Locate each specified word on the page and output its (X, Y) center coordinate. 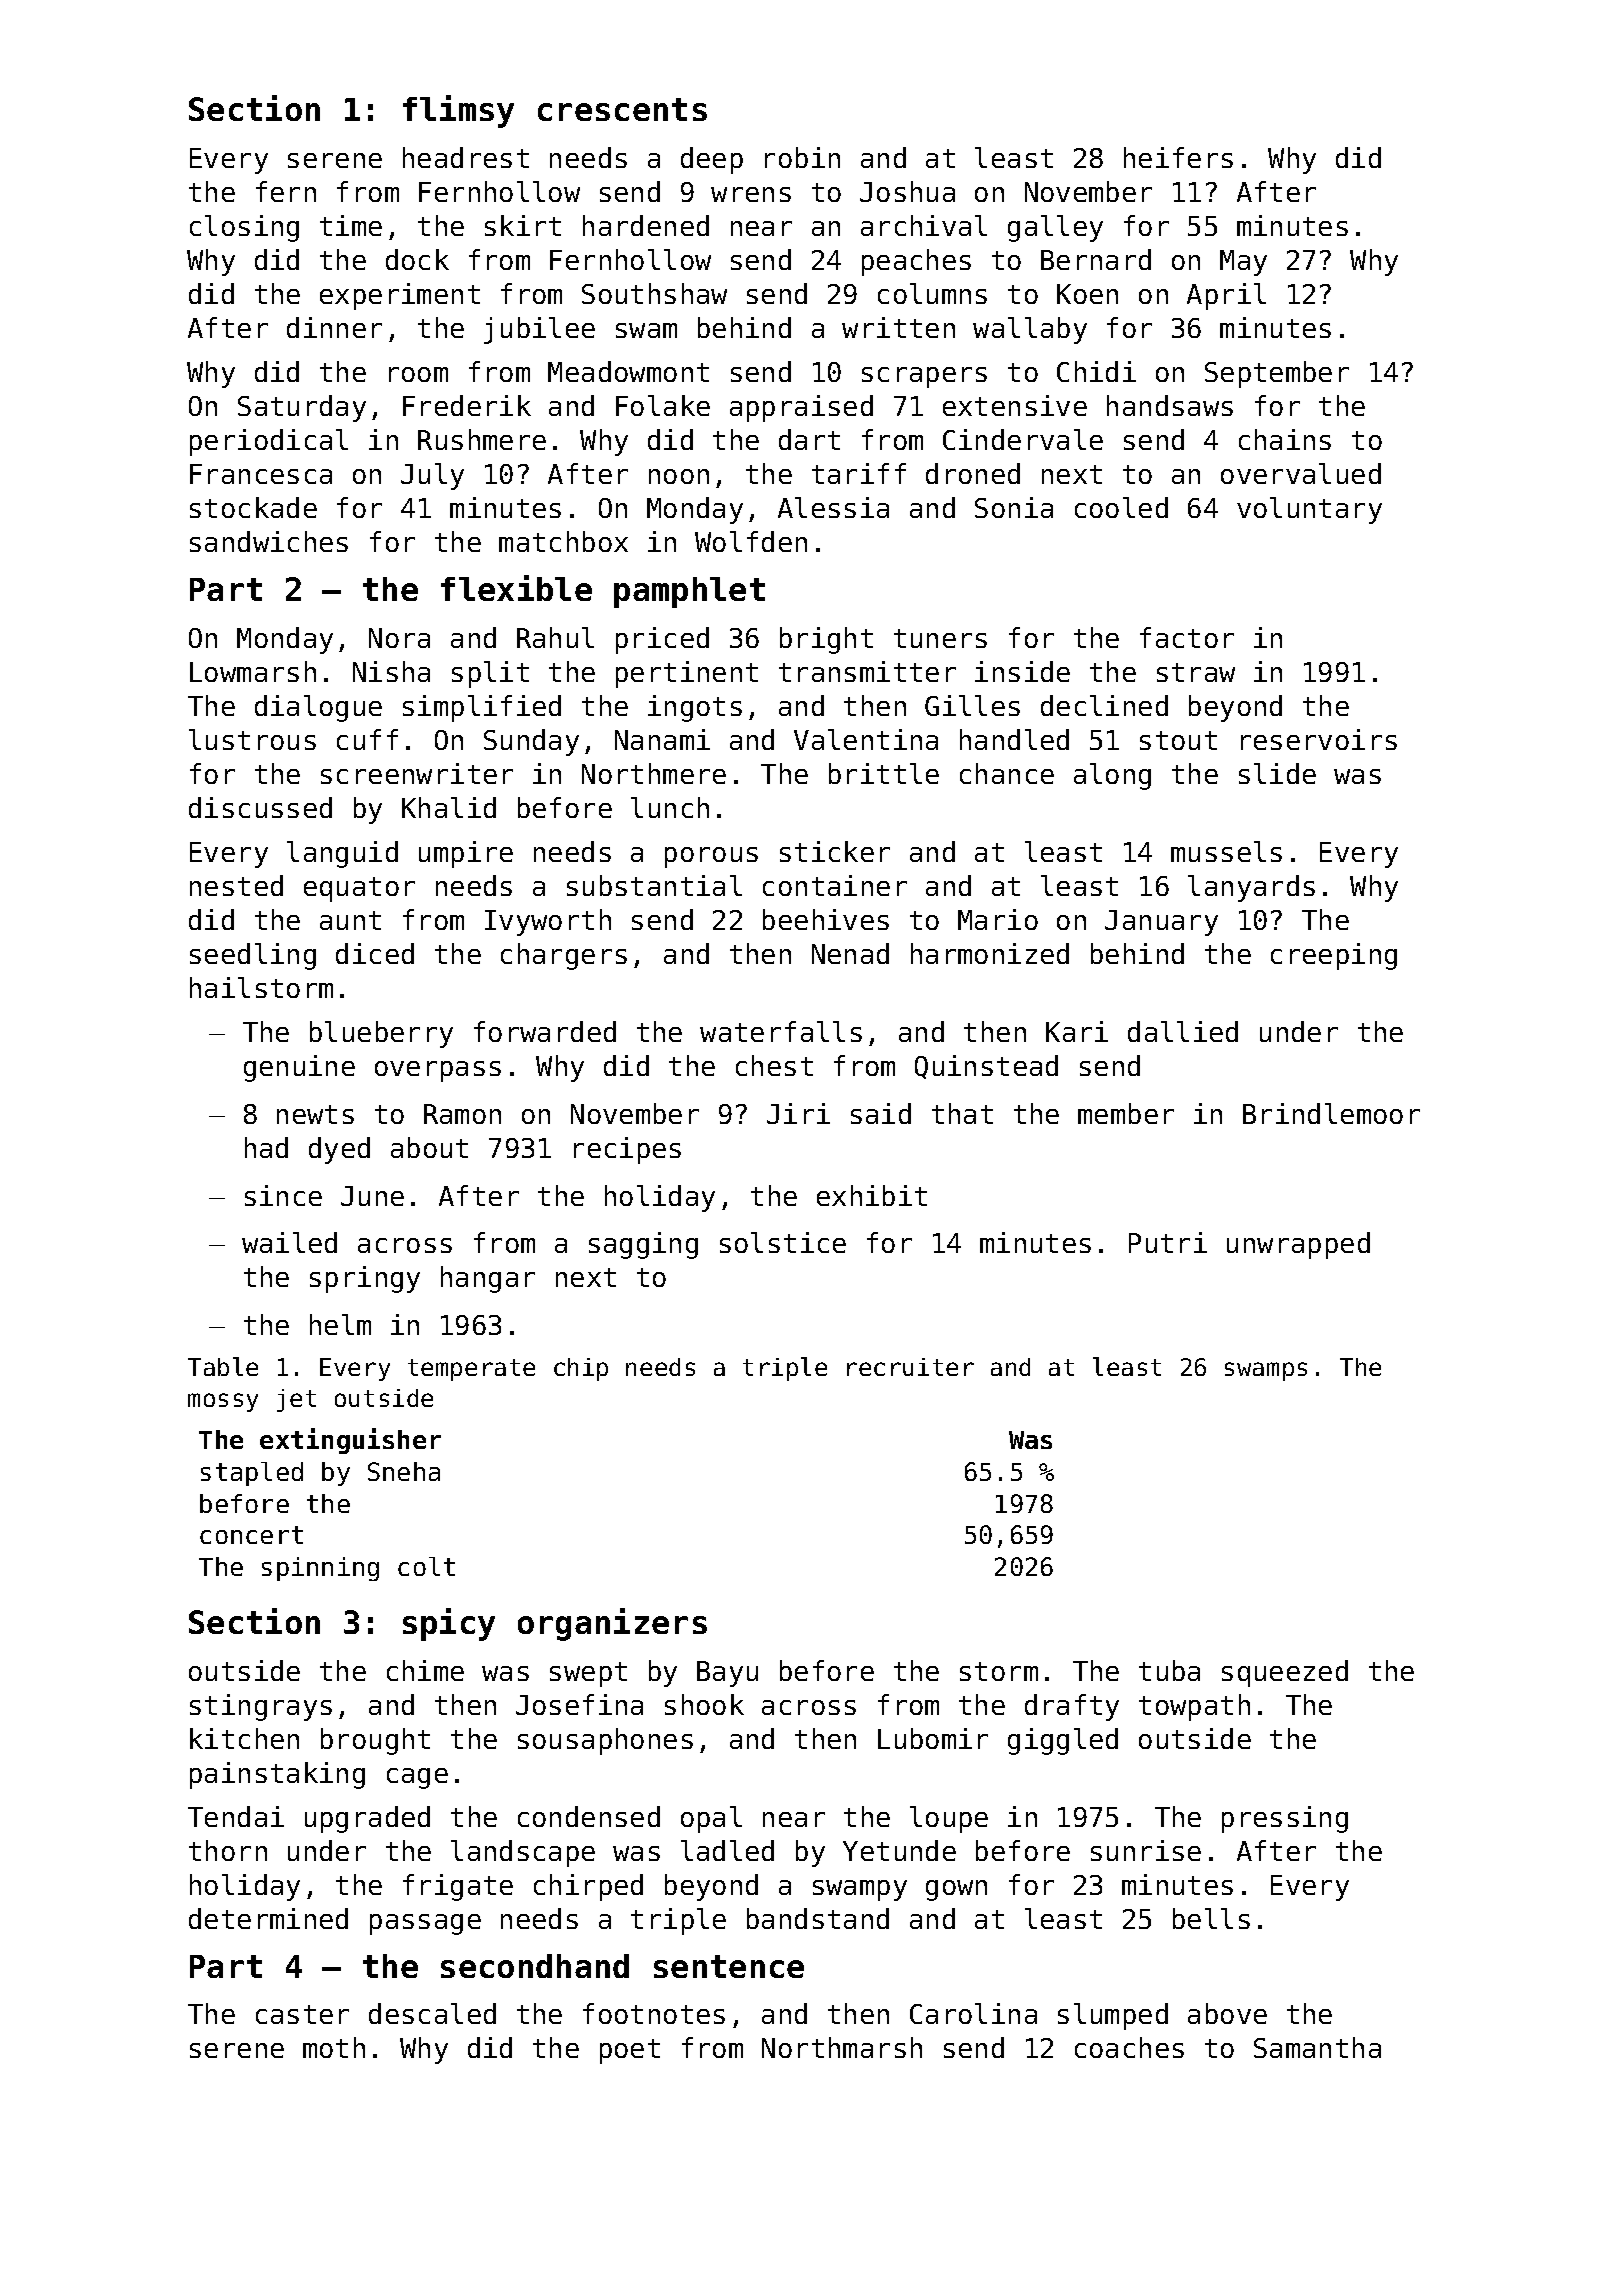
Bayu (727, 1674)
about (429, 1147)
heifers (1178, 157)
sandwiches (269, 541)
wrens (751, 194)
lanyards (1251, 888)
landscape (523, 1853)
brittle (884, 773)
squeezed (1285, 1673)
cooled (1121, 507)
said (881, 1113)
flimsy (458, 111)
